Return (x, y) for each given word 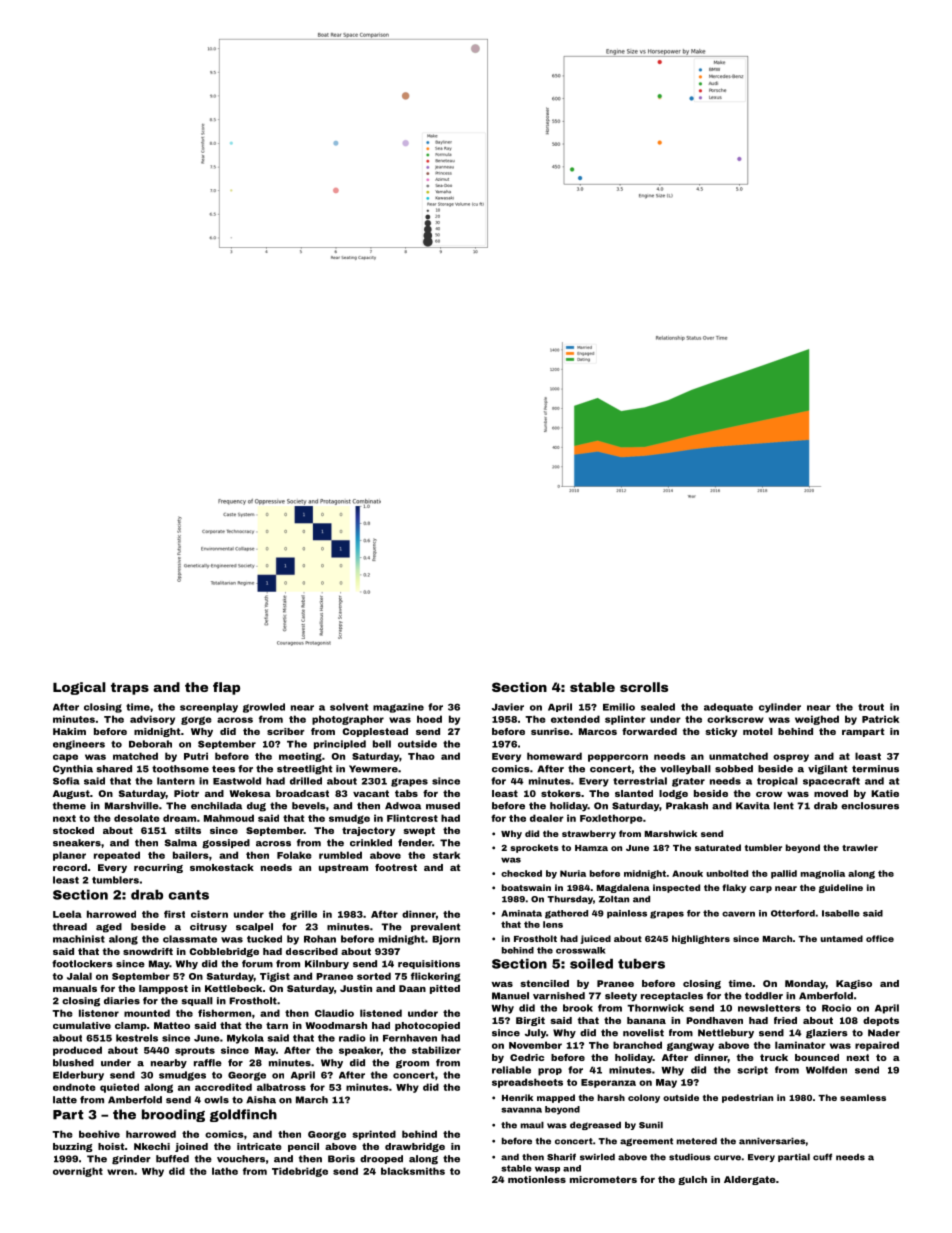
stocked (73, 830)
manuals (75, 988)
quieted (119, 1088)
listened (381, 1013)
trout (871, 707)
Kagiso (854, 984)
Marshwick (671, 833)
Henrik (517, 1097)
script (752, 1070)
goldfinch (243, 1115)
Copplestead (375, 732)
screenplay (209, 708)
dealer (547, 818)
